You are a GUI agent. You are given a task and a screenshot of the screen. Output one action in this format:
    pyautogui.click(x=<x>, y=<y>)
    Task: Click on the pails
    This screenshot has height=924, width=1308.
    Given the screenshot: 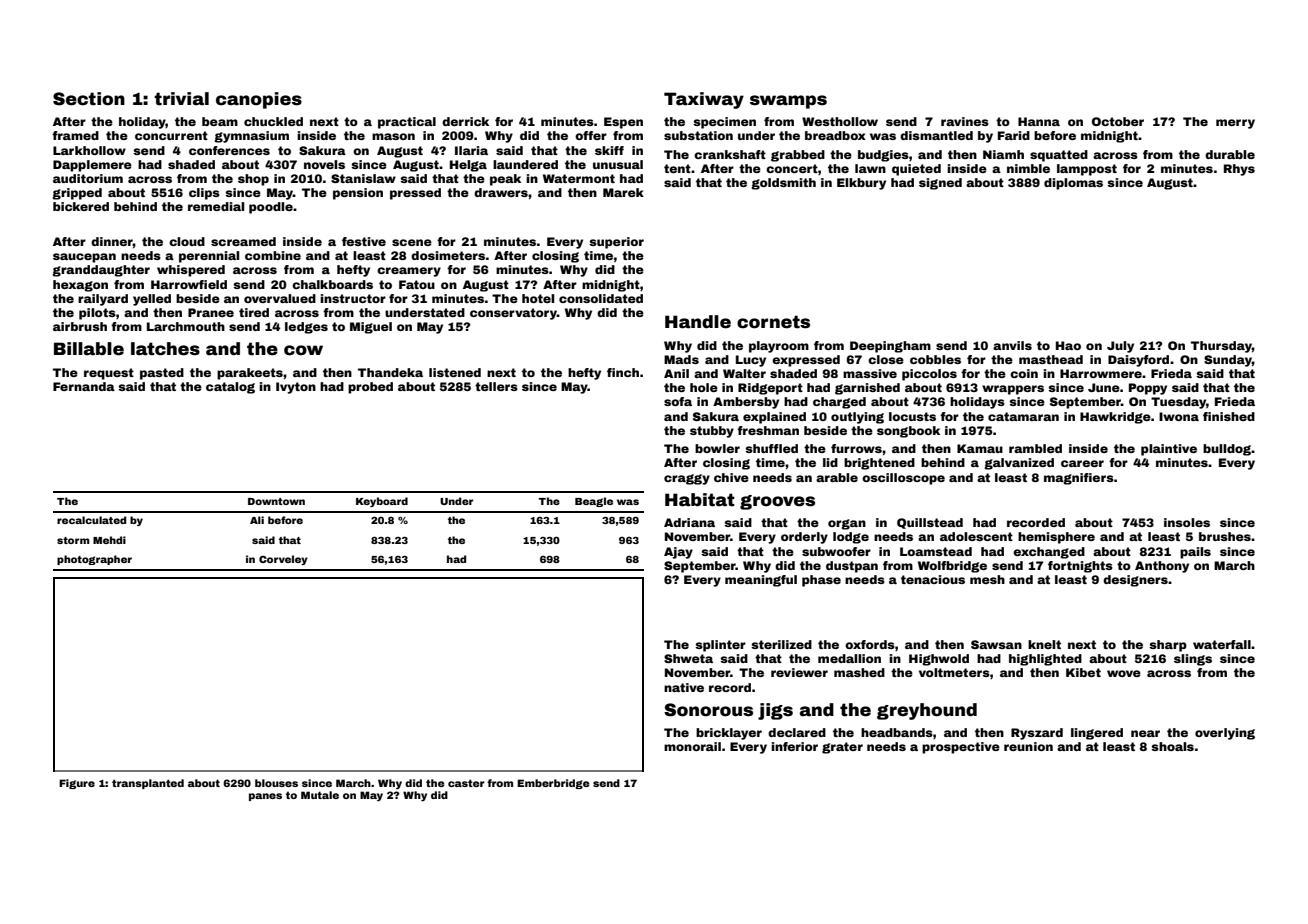 What is the action you would take?
    pyautogui.click(x=1195, y=553)
